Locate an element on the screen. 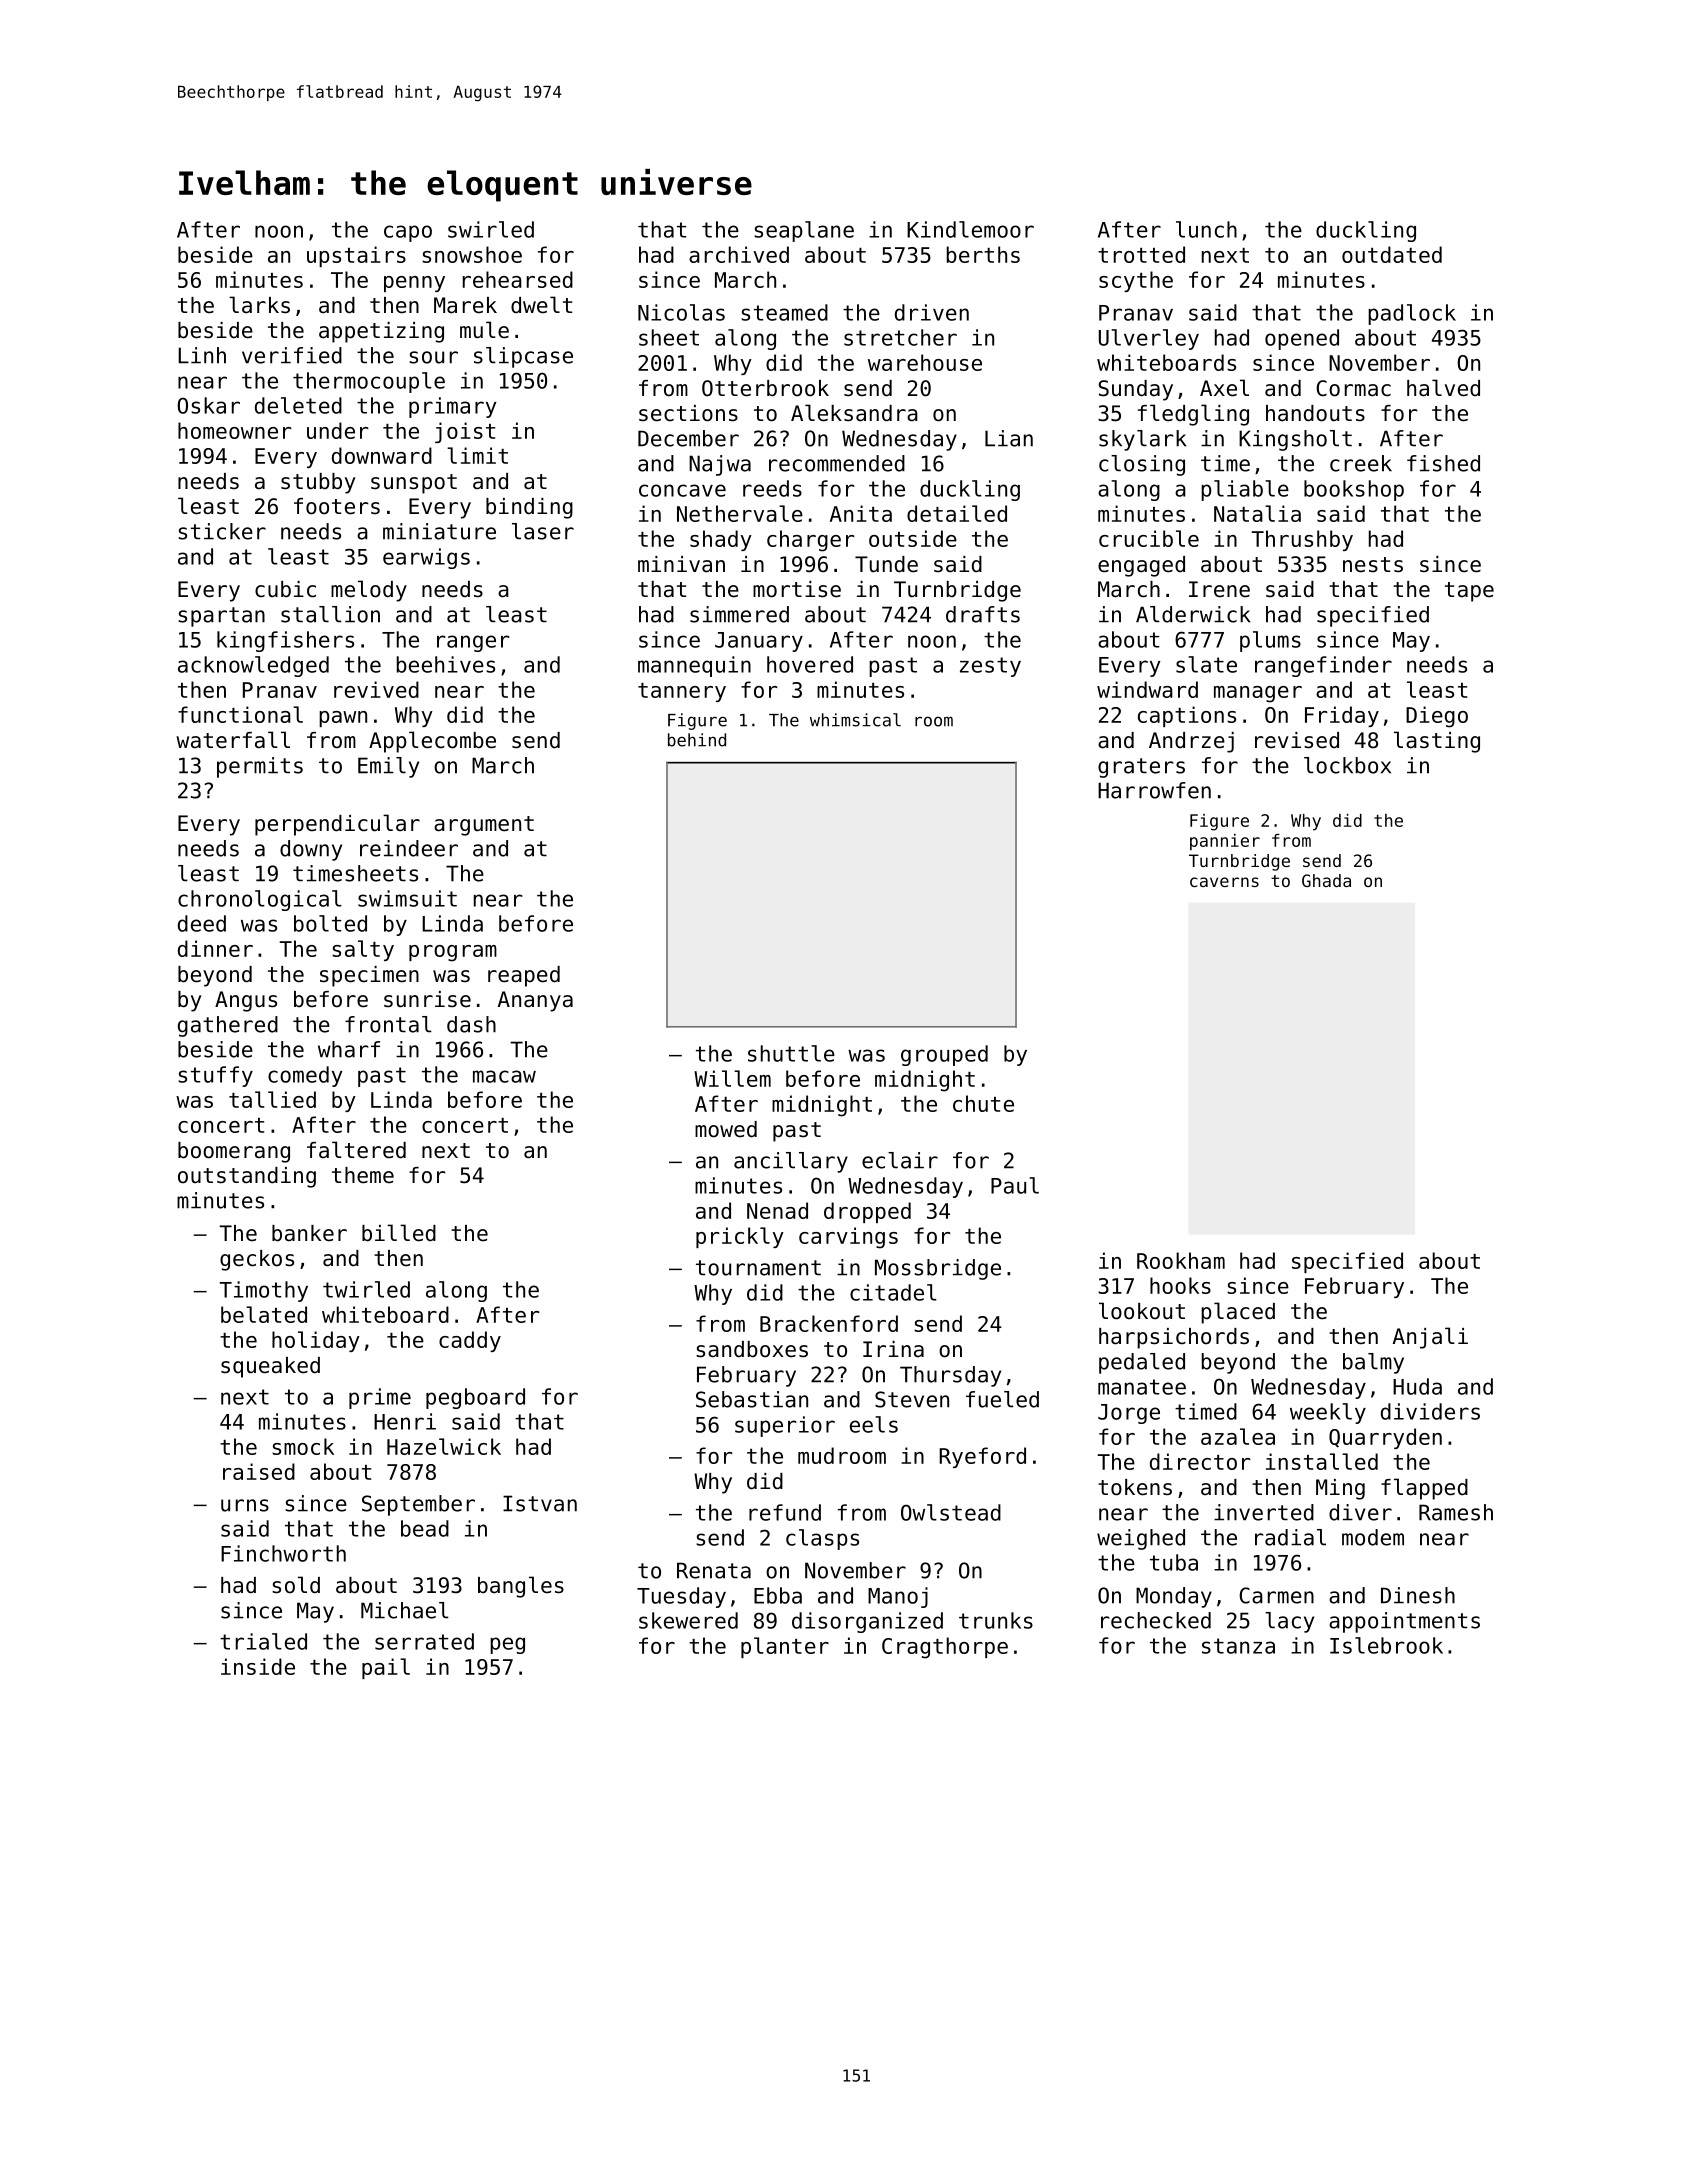  outdated is located at coordinates (1392, 254).
